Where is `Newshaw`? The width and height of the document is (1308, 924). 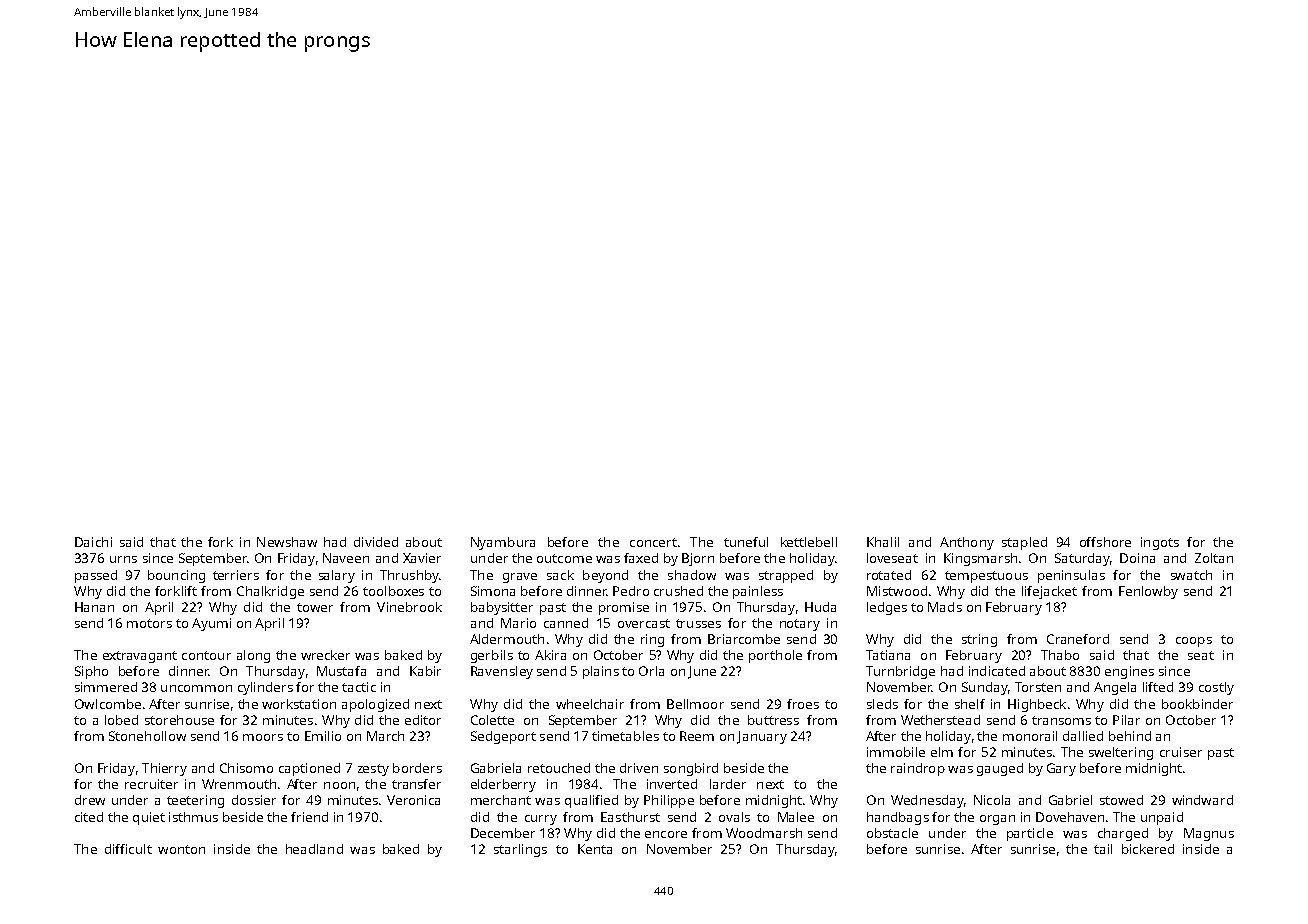
Newshaw is located at coordinates (287, 542).
